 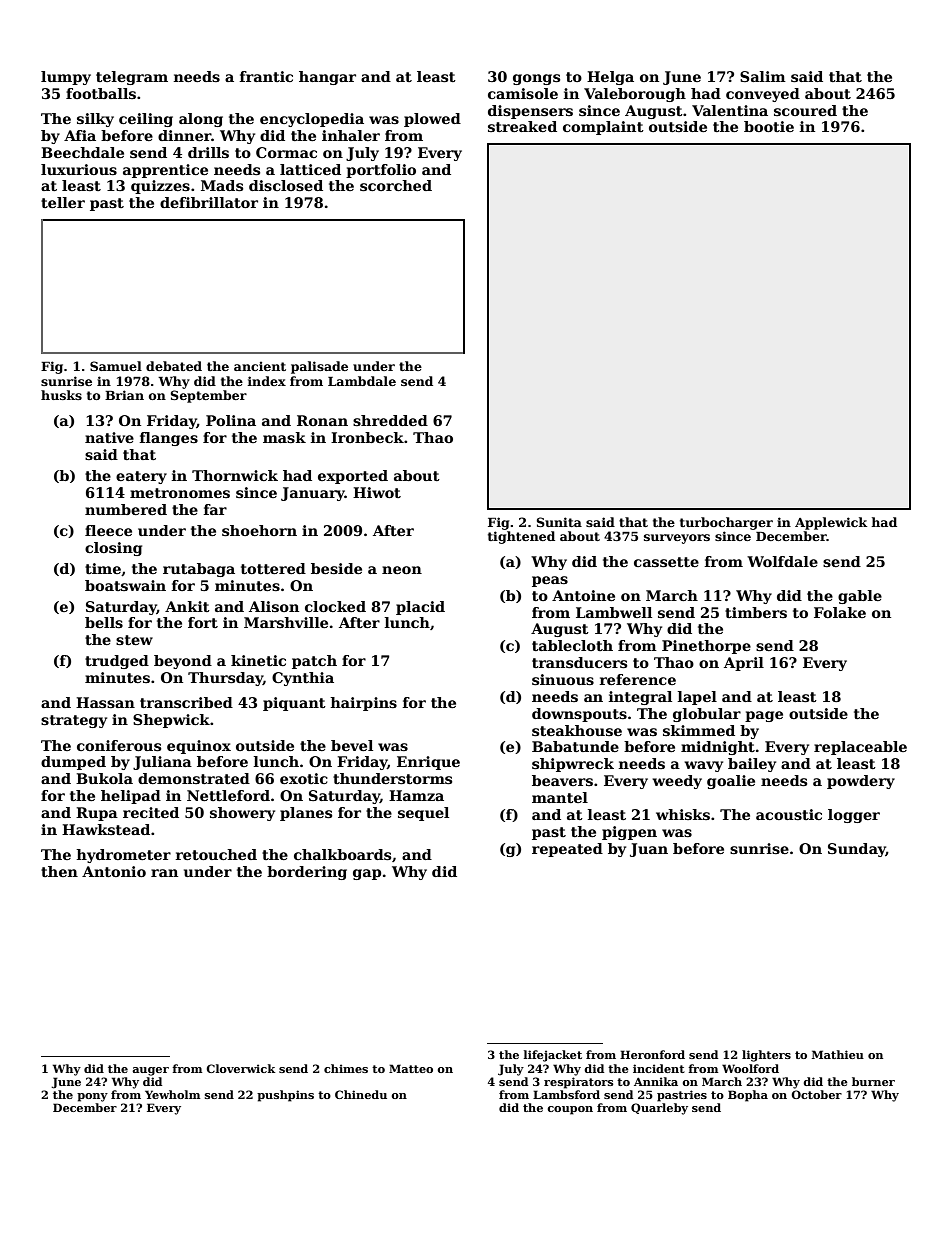 I want to click on bells, so click(x=104, y=622).
